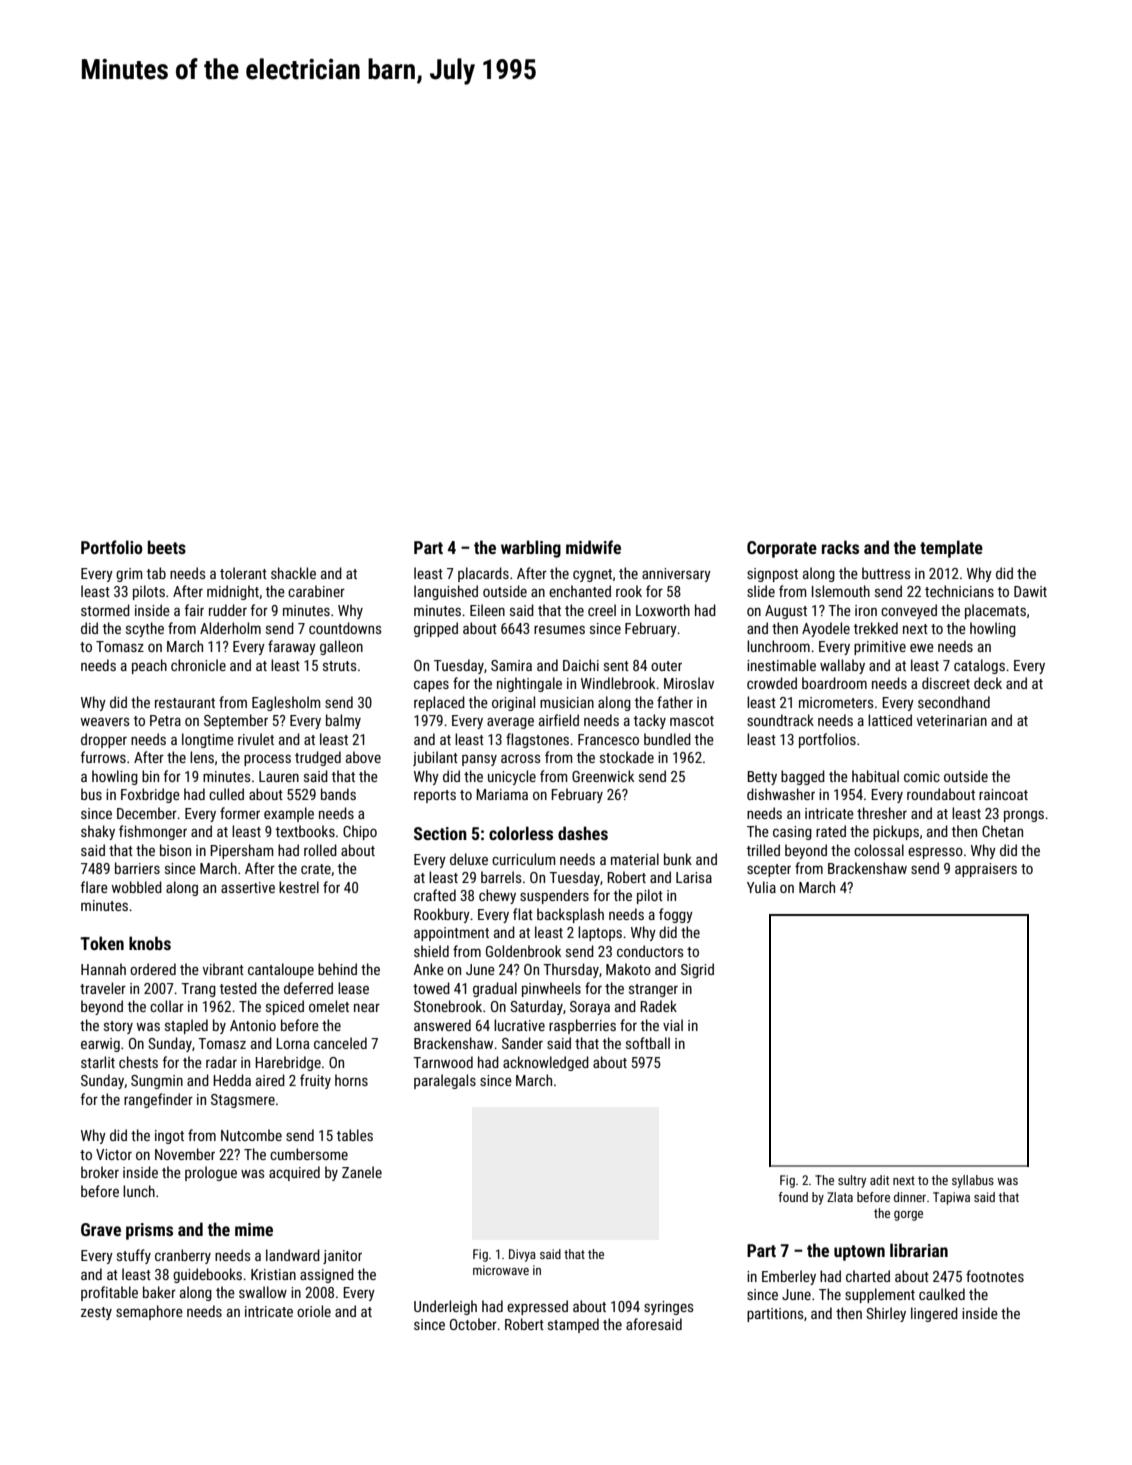 This page has width=1132, height=1465. I want to click on Yulia, so click(761, 887).
